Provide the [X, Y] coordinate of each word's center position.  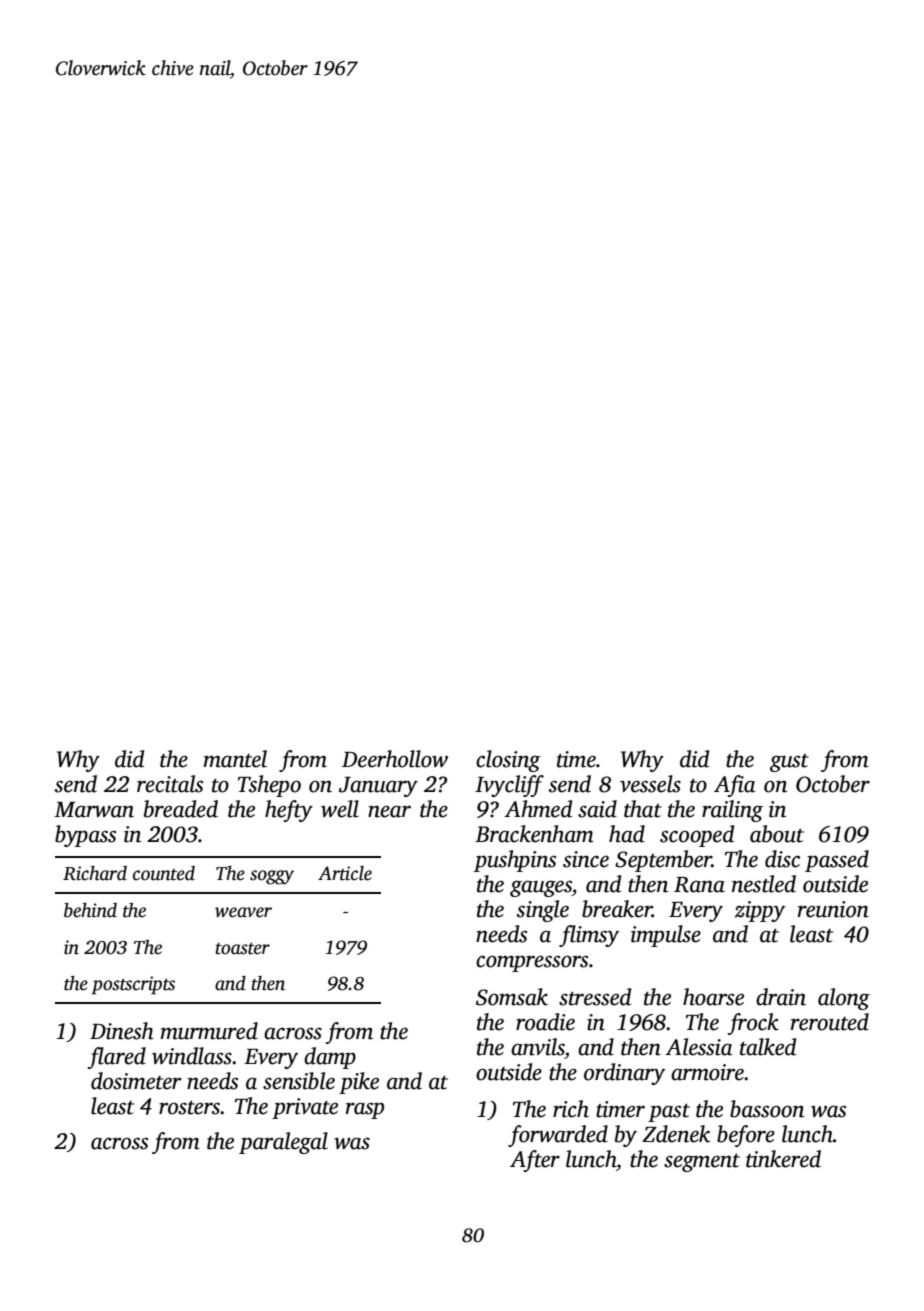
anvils [538, 1047]
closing [508, 761]
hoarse [713, 997]
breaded [181, 809]
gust [789, 763]
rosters [189, 1108]
